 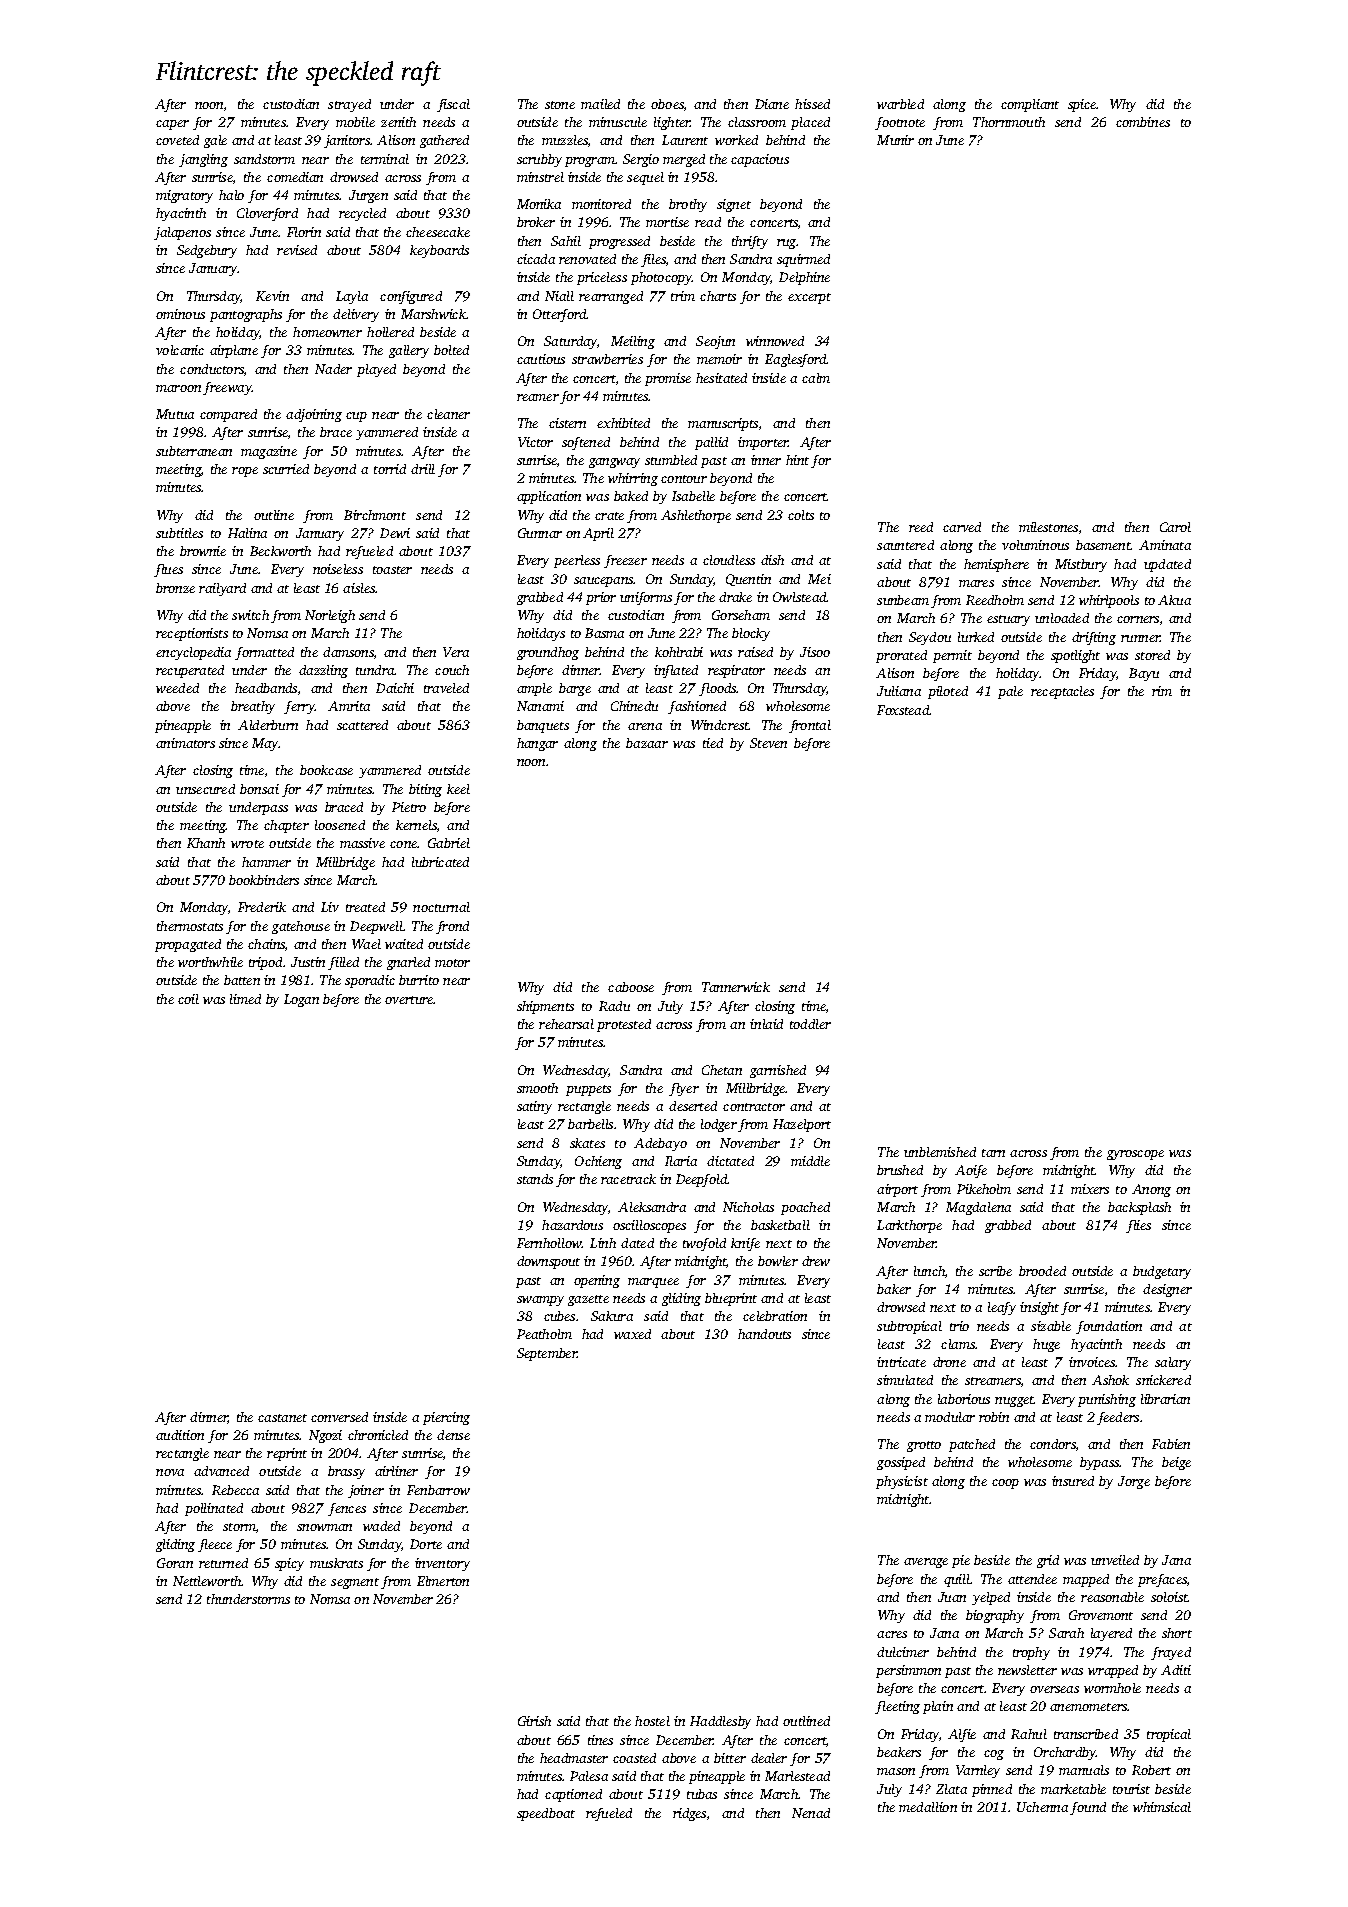 What do you see at coordinates (1009, 122) in the document?
I see `Thornmouth` at bounding box center [1009, 122].
